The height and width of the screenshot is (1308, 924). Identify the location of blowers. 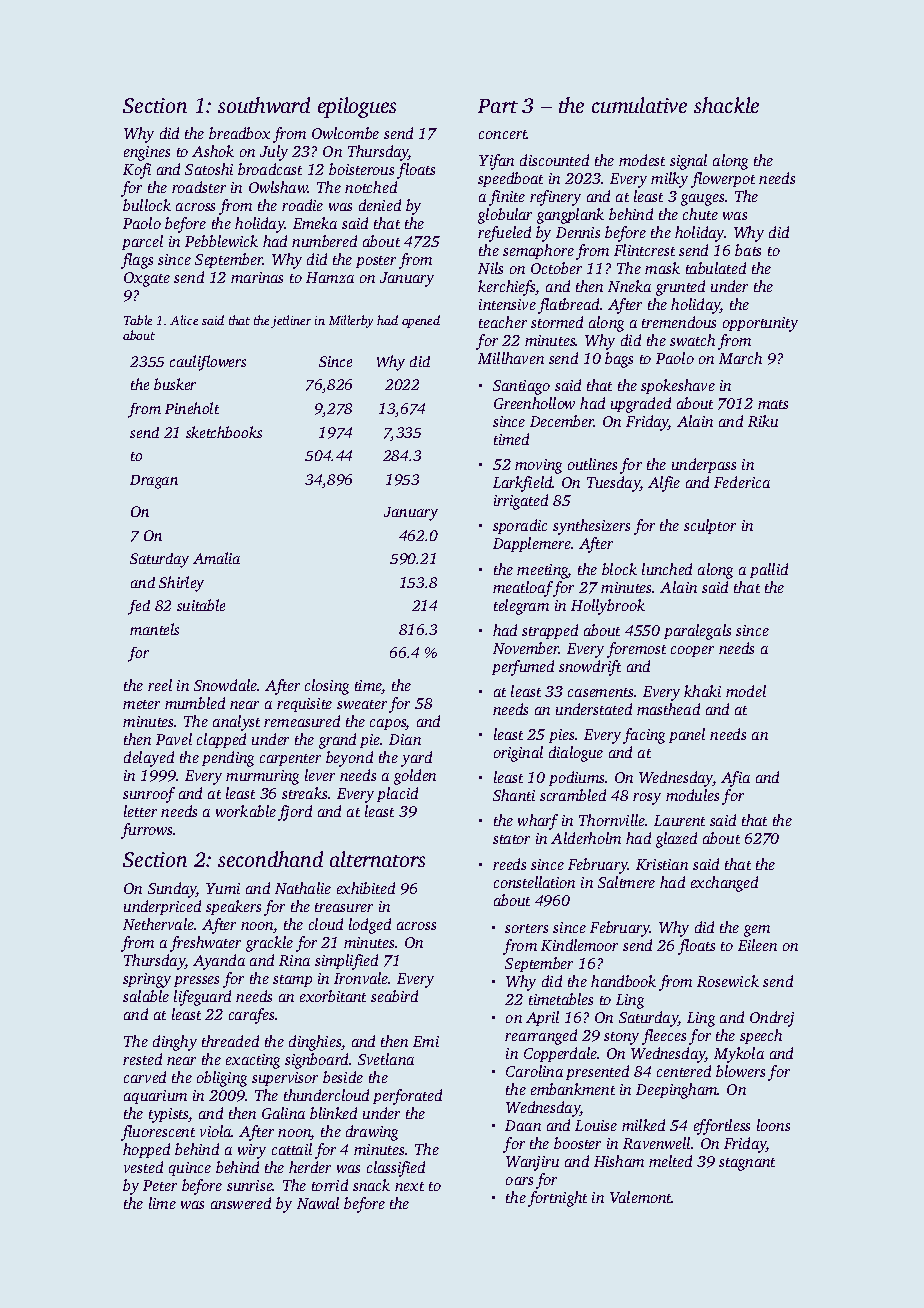
(740, 1071).
